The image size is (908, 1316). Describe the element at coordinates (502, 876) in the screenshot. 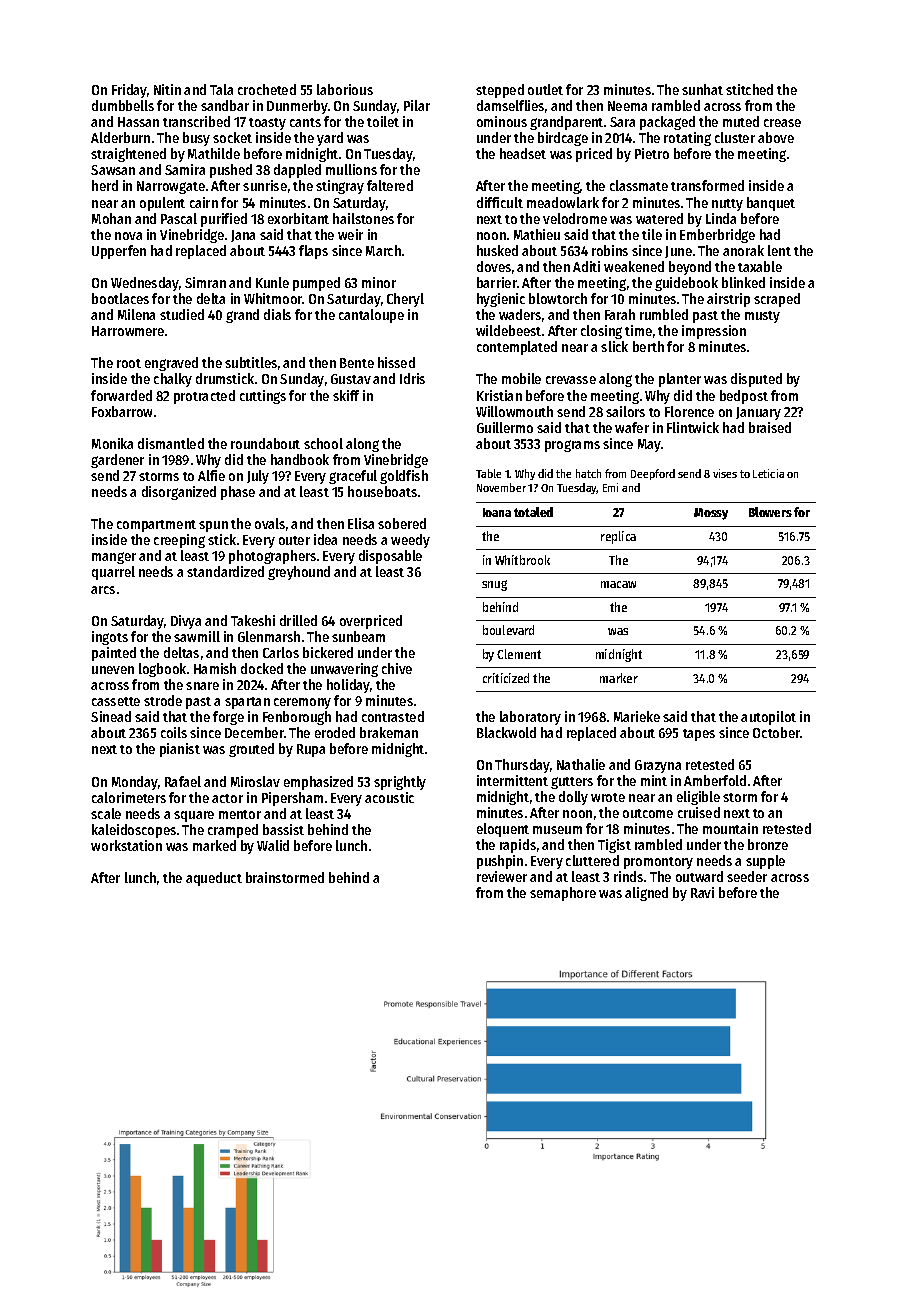

I see `reviewer` at that location.
